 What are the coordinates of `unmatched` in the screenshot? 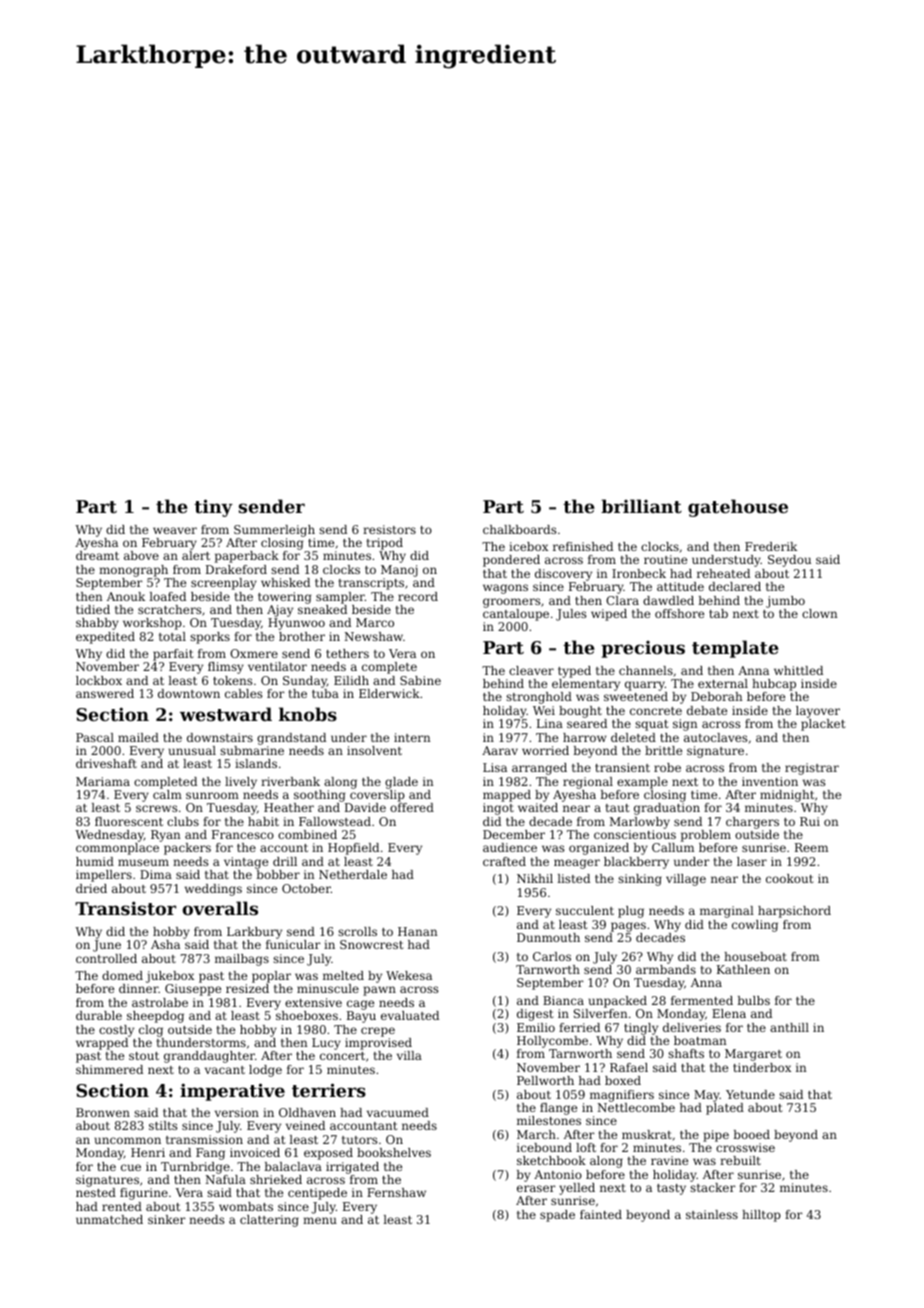 It's located at (109, 1219).
